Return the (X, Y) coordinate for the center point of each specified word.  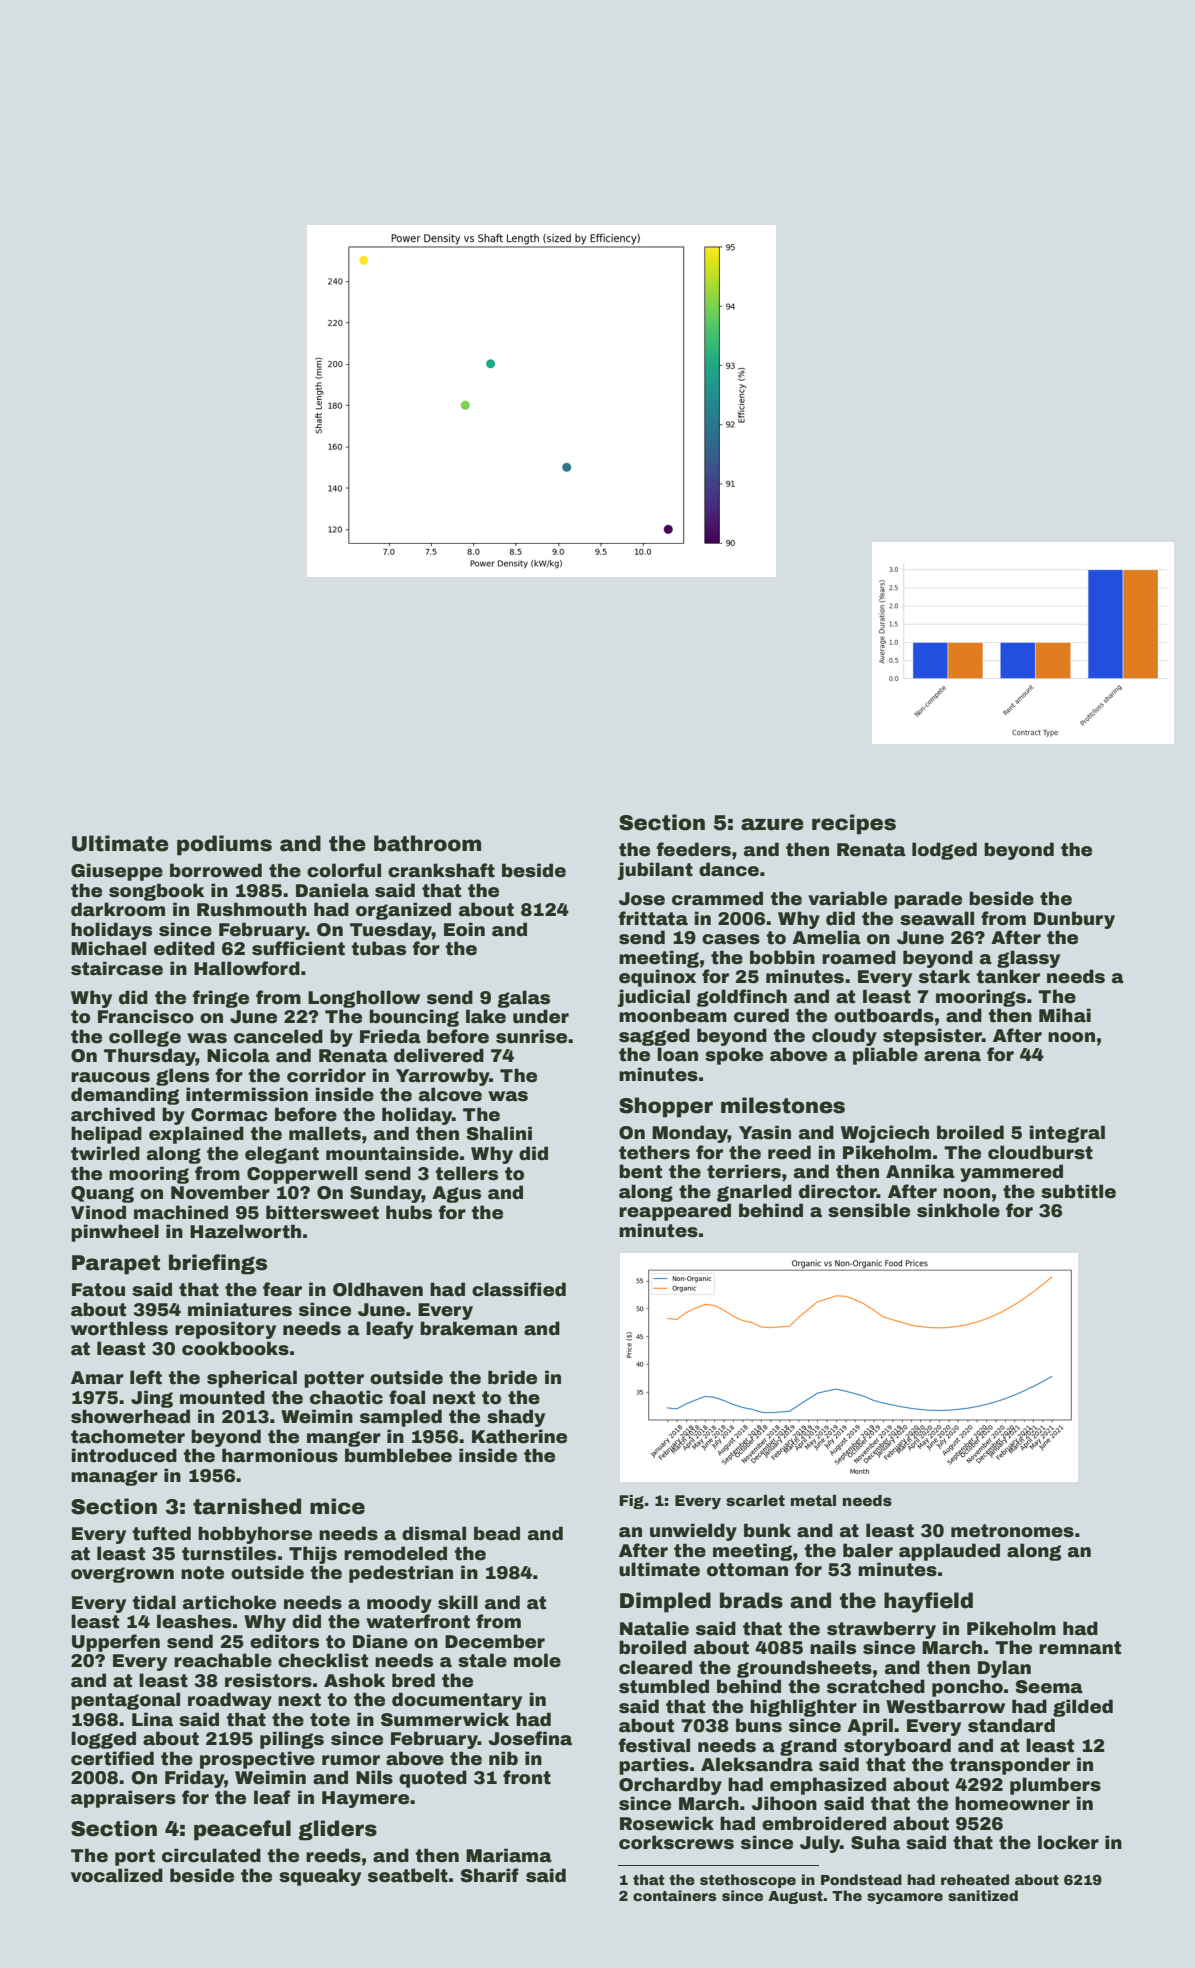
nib (503, 1758)
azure (772, 824)
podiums (224, 845)
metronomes (1012, 1531)
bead (497, 1533)
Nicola (238, 1055)
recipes (854, 824)
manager (114, 1478)
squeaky (320, 1877)
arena (952, 1056)
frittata (653, 918)
